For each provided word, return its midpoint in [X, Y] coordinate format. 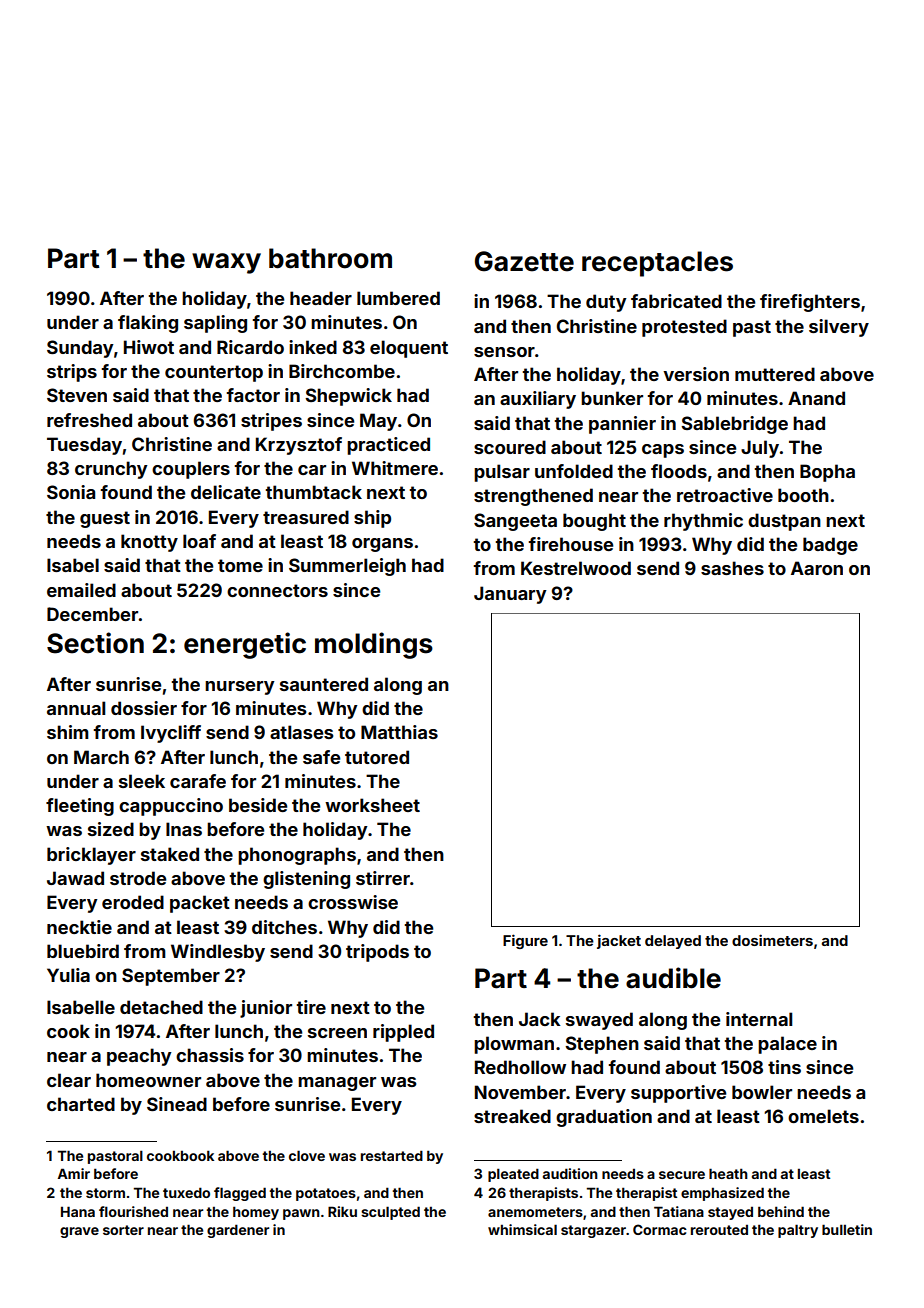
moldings [374, 645]
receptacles [657, 264]
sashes [732, 568]
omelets [823, 1116]
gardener [238, 1231]
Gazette [524, 261]
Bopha [827, 473]
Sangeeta [515, 522]
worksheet [372, 805]
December [92, 614]
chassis [210, 1055]
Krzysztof [299, 446]
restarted [392, 1155]
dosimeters [772, 940]
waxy [226, 263]
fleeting [80, 807]
